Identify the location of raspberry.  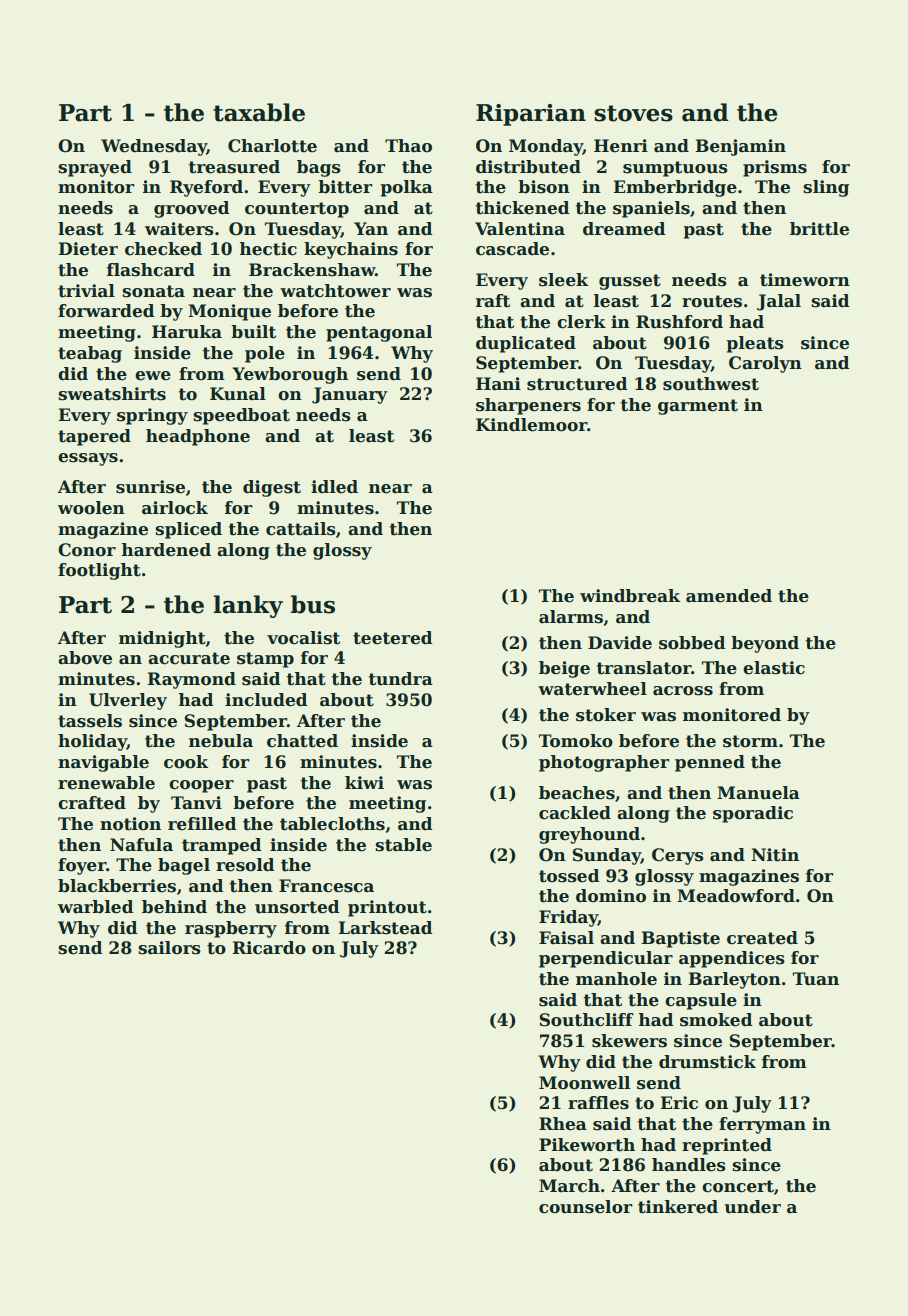
(231, 929).
